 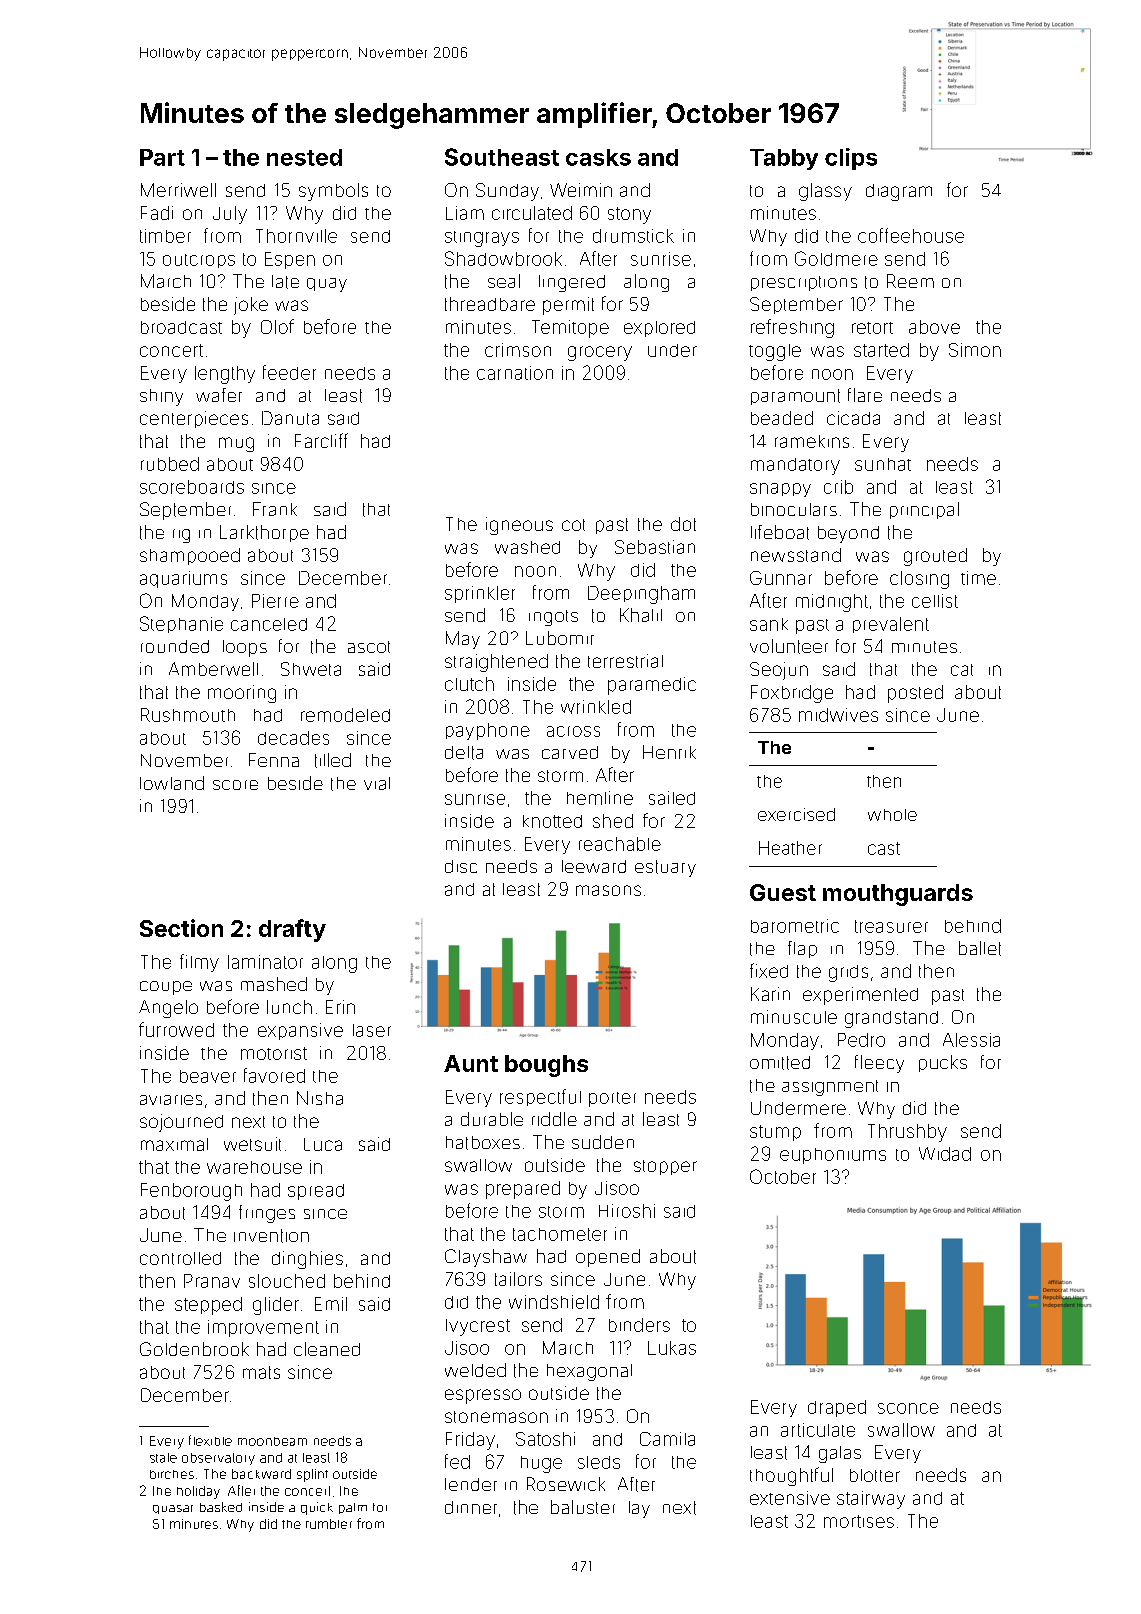 What do you see at coordinates (173, 1509) in the page?
I see `quasar` at bounding box center [173, 1509].
